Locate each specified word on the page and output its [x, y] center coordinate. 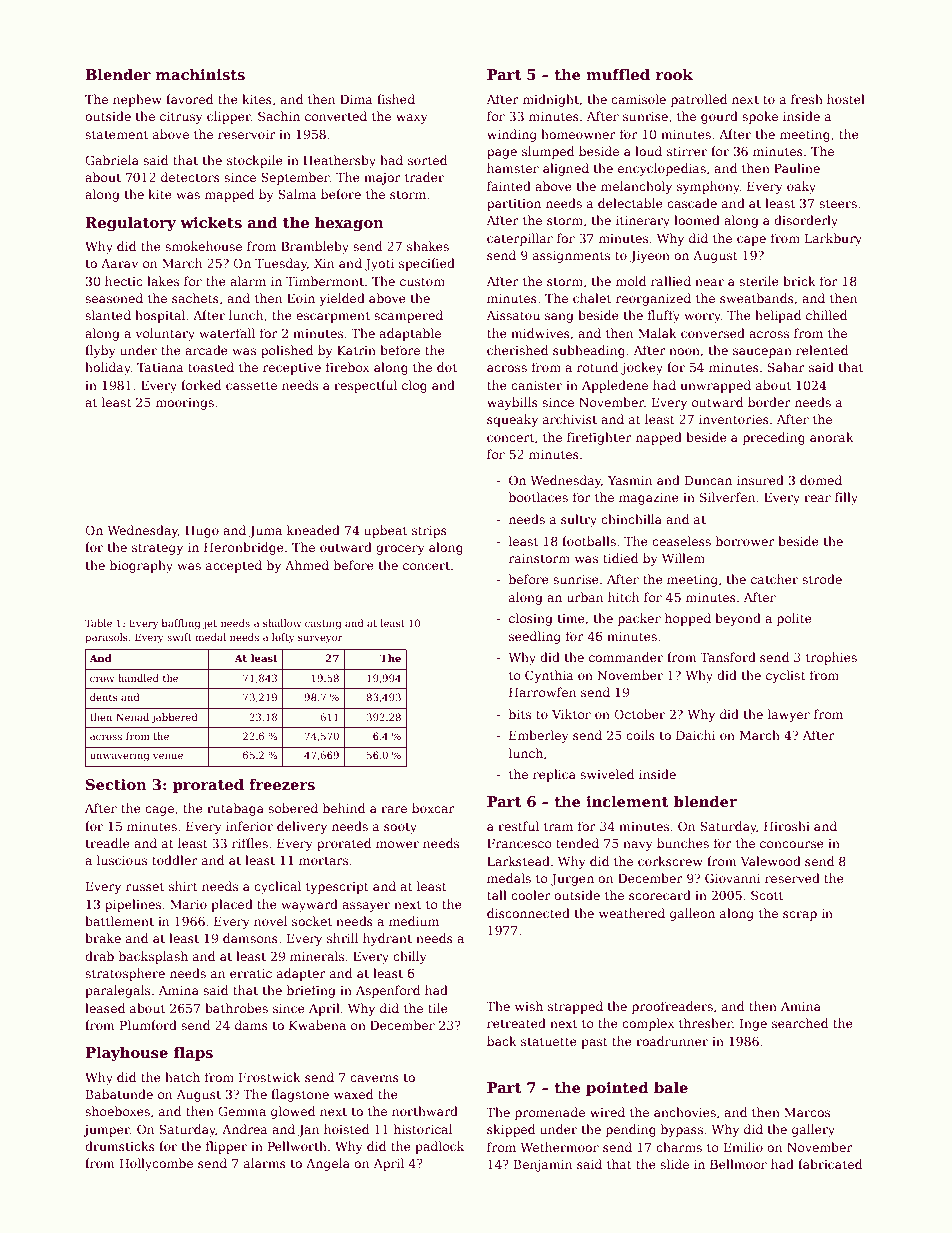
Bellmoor [738, 1164]
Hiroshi [787, 826]
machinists [200, 74]
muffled [618, 74]
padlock [439, 1147]
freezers [282, 784]
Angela [328, 1164]
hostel [846, 99]
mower [397, 844]
